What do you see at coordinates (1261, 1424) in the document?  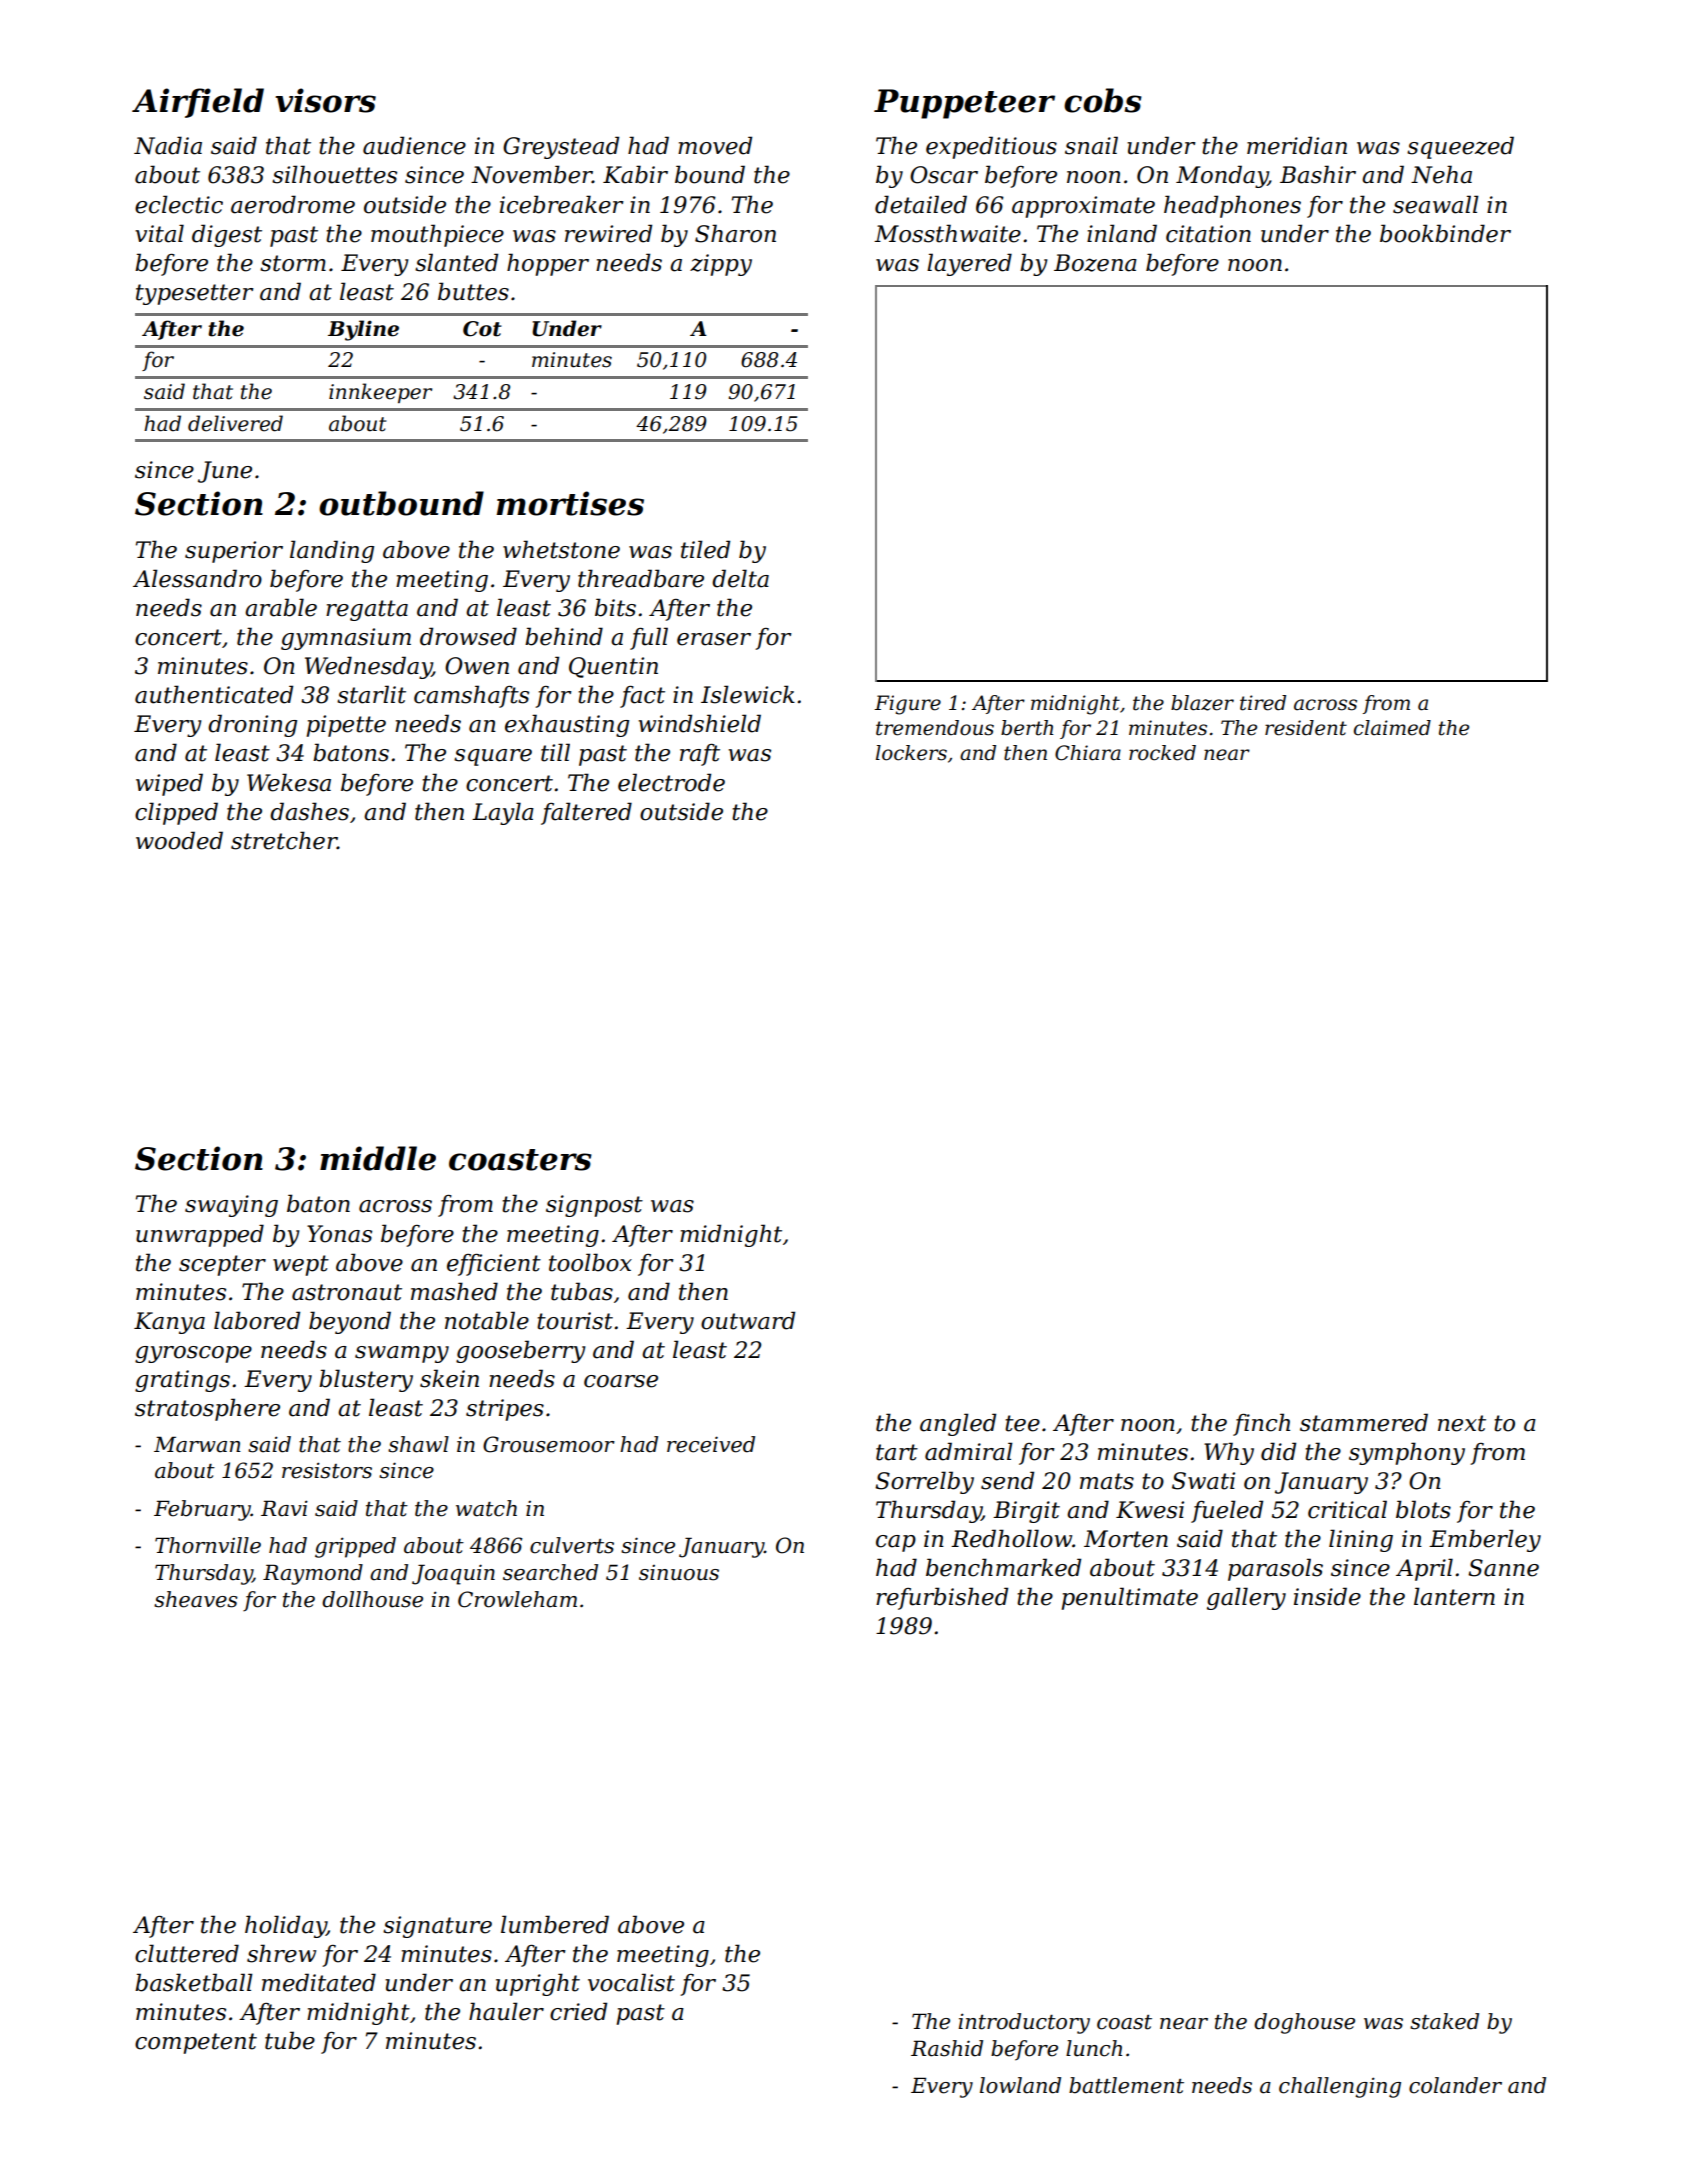 I see `finch` at bounding box center [1261, 1424].
